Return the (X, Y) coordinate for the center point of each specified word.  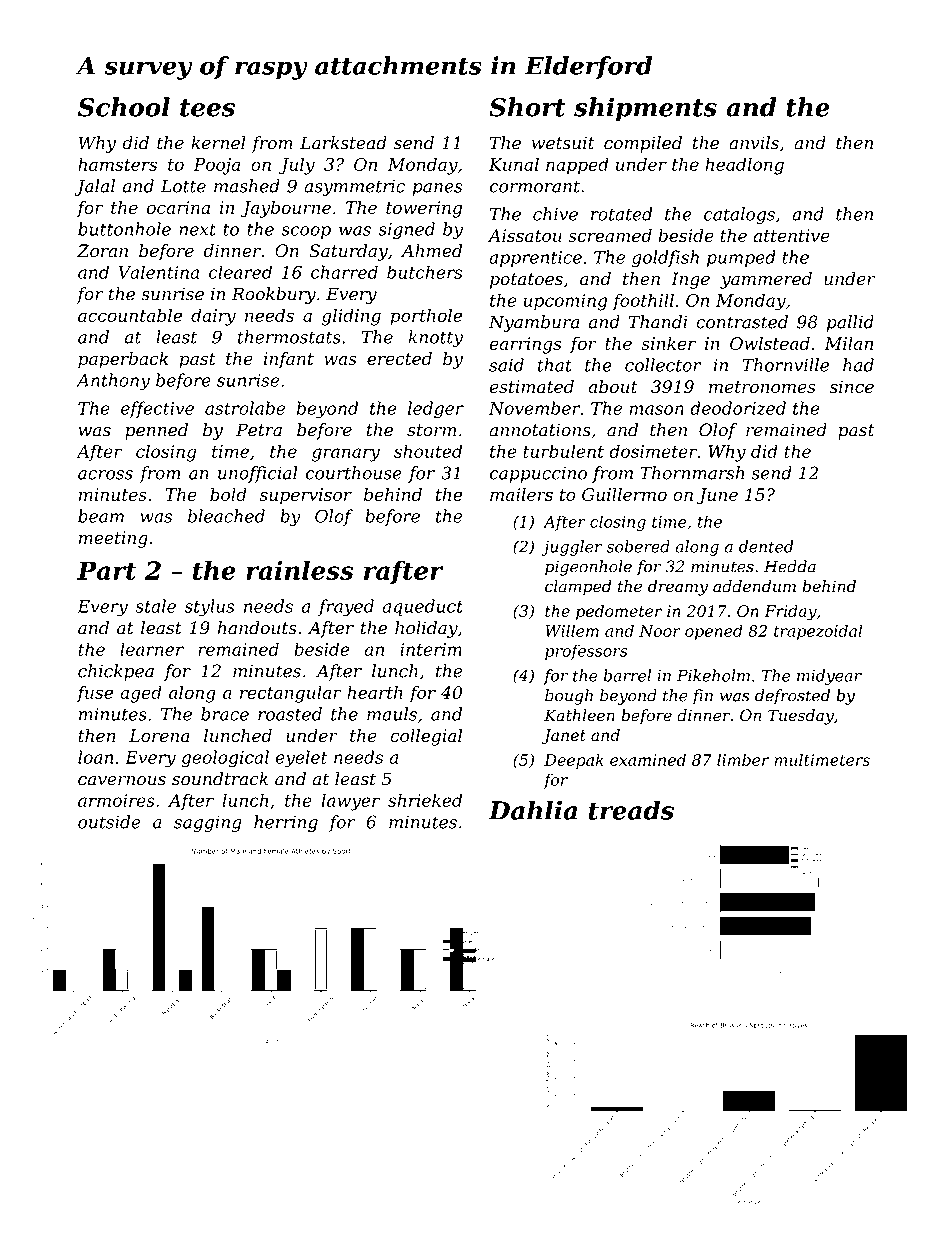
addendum (754, 586)
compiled (643, 144)
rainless (300, 570)
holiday (426, 629)
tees (207, 108)
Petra (259, 430)
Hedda (790, 566)
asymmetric (354, 188)
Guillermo (624, 494)
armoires (116, 800)
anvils (754, 143)
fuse (95, 694)
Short (527, 107)
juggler (571, 548)
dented (766, 546)
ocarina (178, 207)
